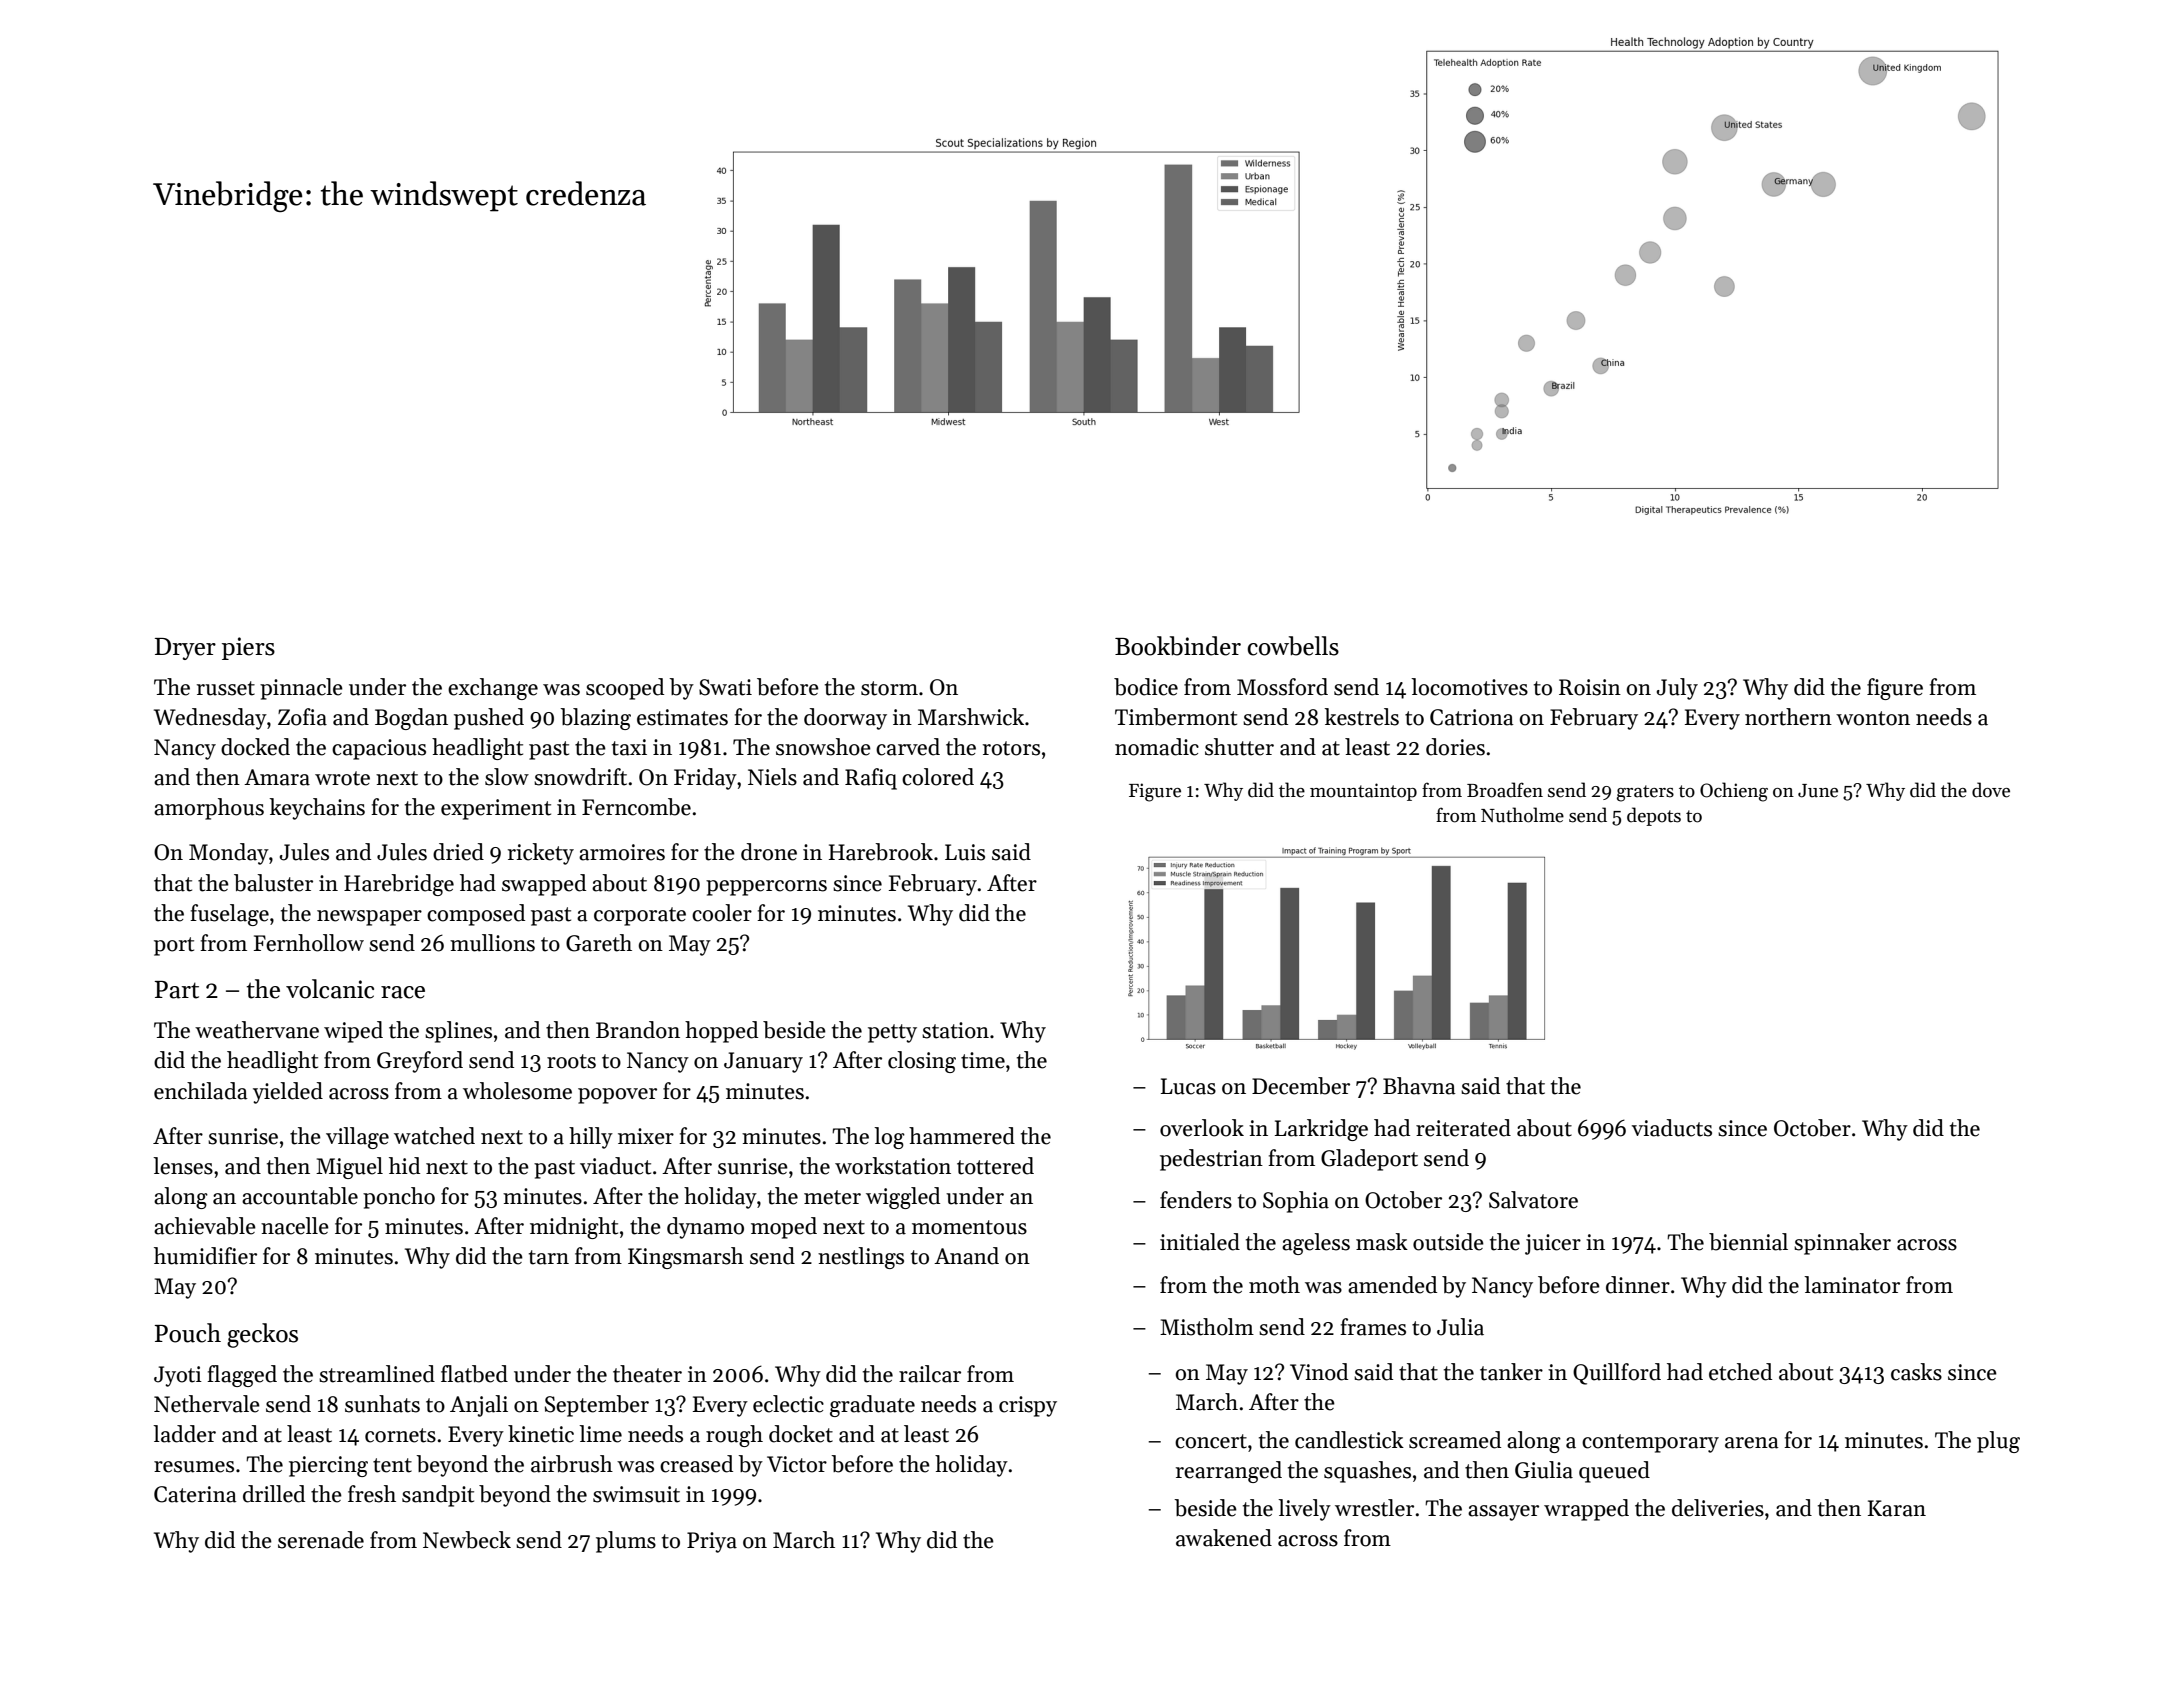 The image size is (2178, 1683). What do you see at coordinates (1897, 1508) in the screenshot?
I see `Karan` at bounding box center [1897, 1508].
